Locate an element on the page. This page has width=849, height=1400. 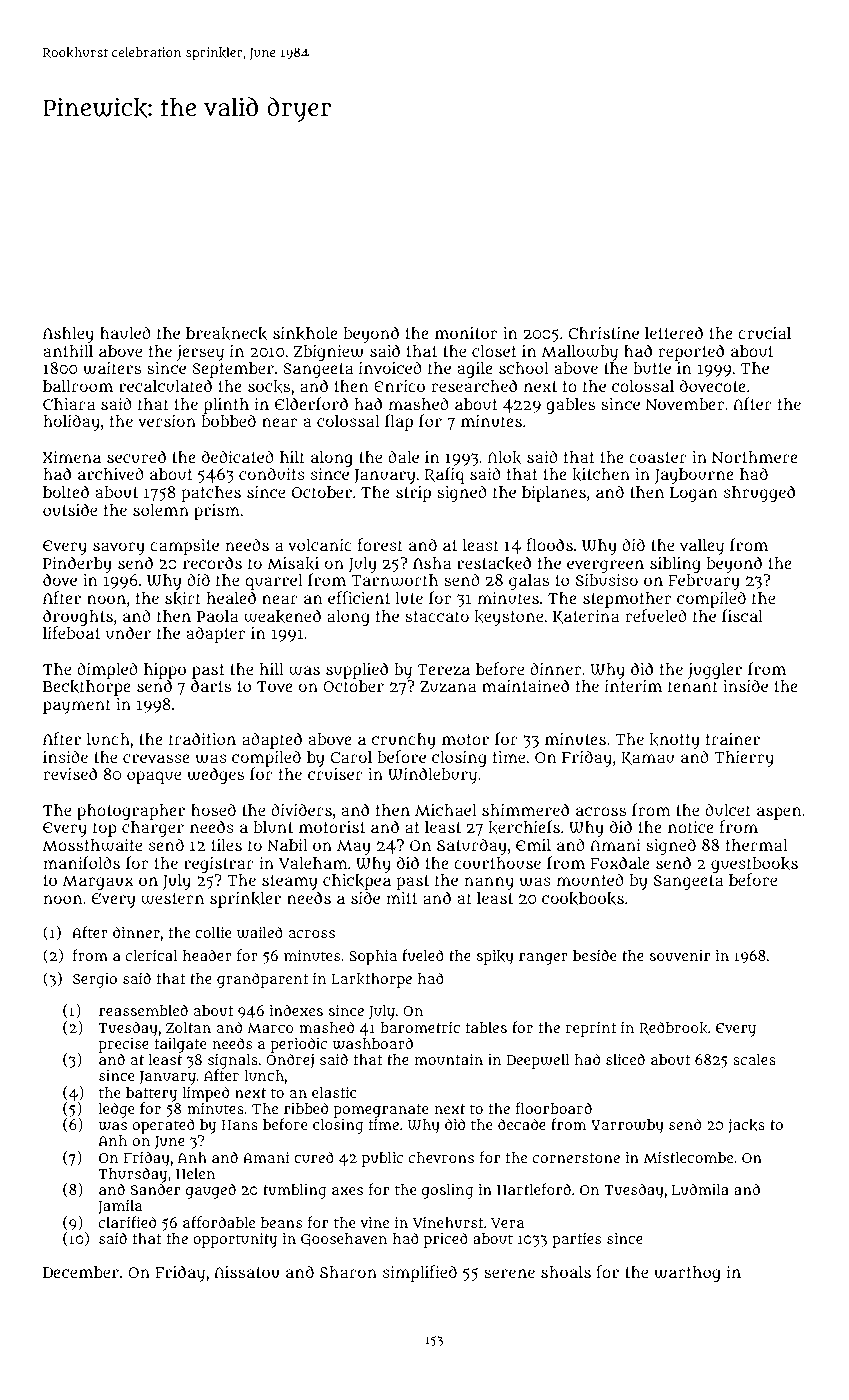
charger is located at coordinates (153, 830).
